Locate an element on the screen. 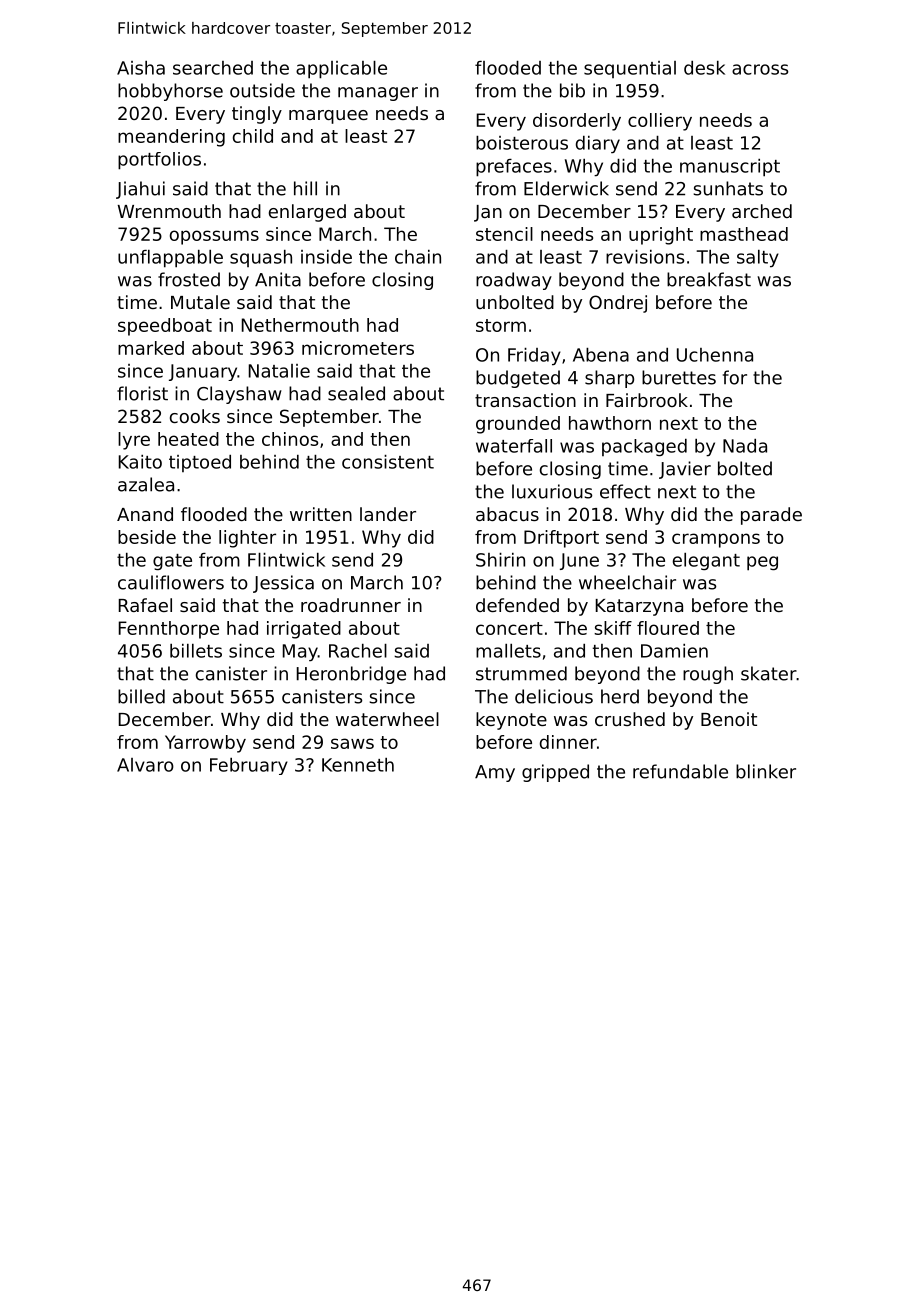 Image resolution: width=924 pixels, height=1314 pixels. speedboat is located at coordinates (165, 327).
